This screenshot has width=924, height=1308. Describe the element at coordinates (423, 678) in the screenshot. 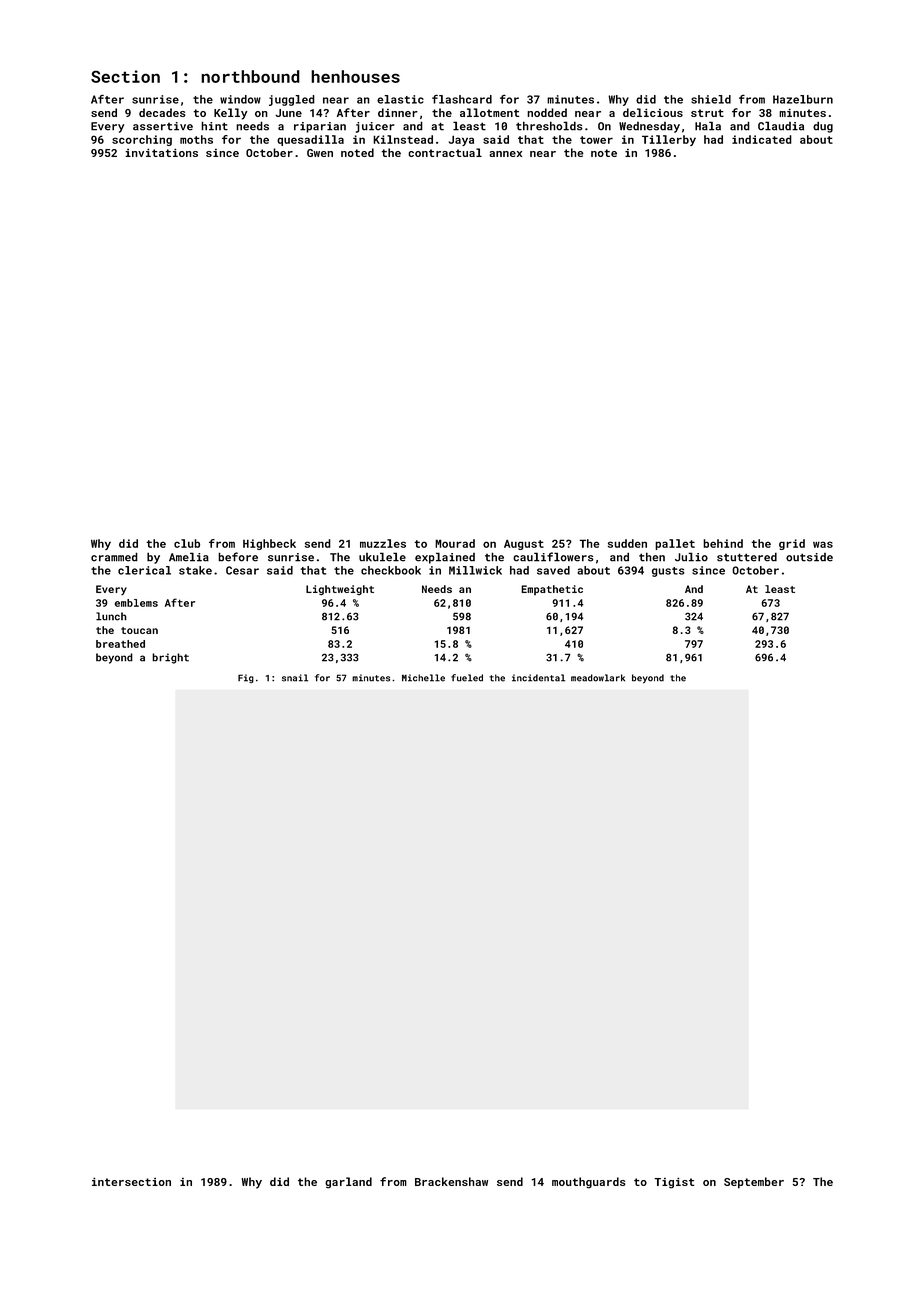

I see `Michelle` at that location.
